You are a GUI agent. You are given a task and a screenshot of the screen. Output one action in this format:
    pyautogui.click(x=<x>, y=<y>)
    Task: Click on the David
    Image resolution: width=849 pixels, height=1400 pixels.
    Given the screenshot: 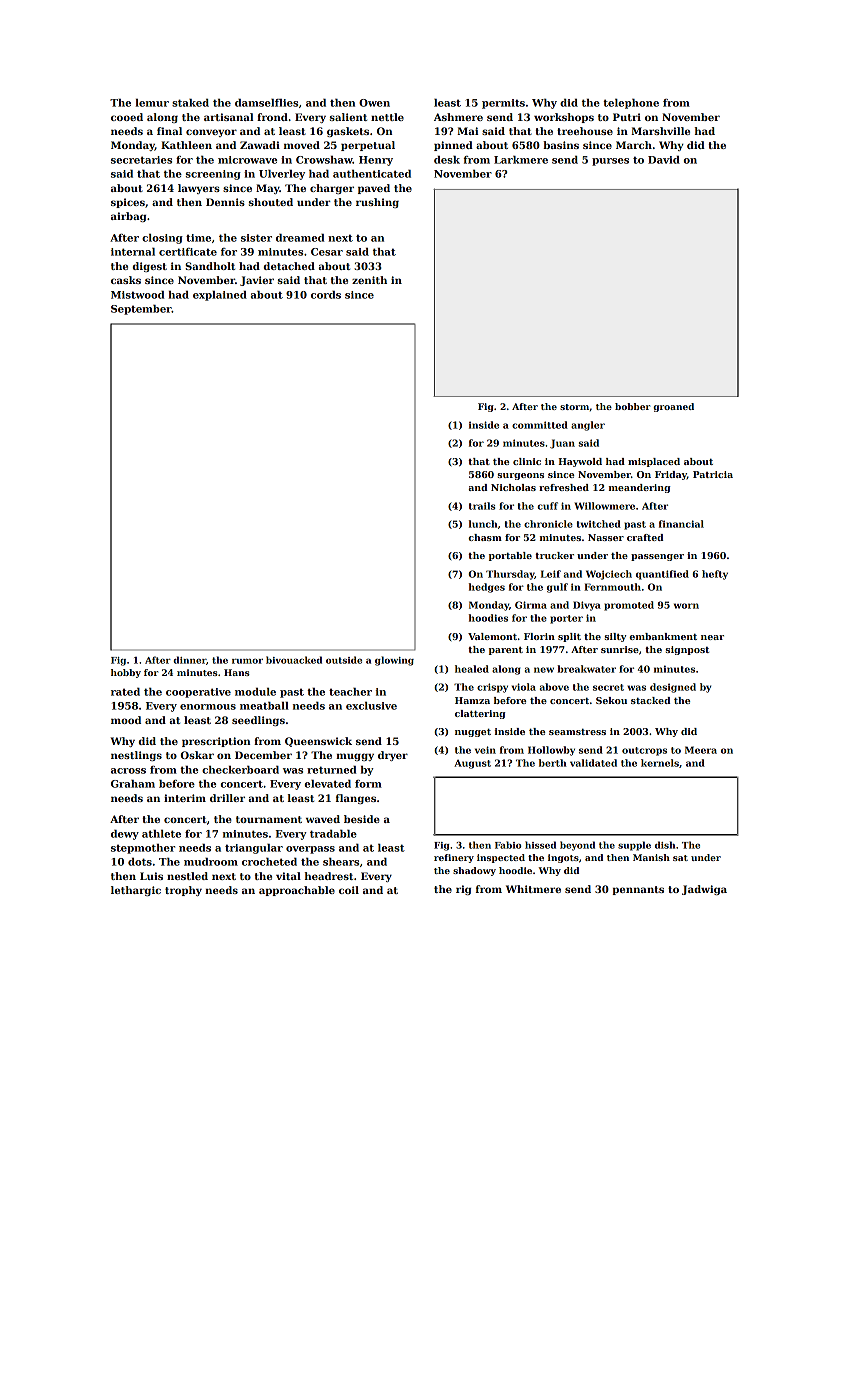 What is the action you would take?
    pyautogui.click(x=664, y=160)
